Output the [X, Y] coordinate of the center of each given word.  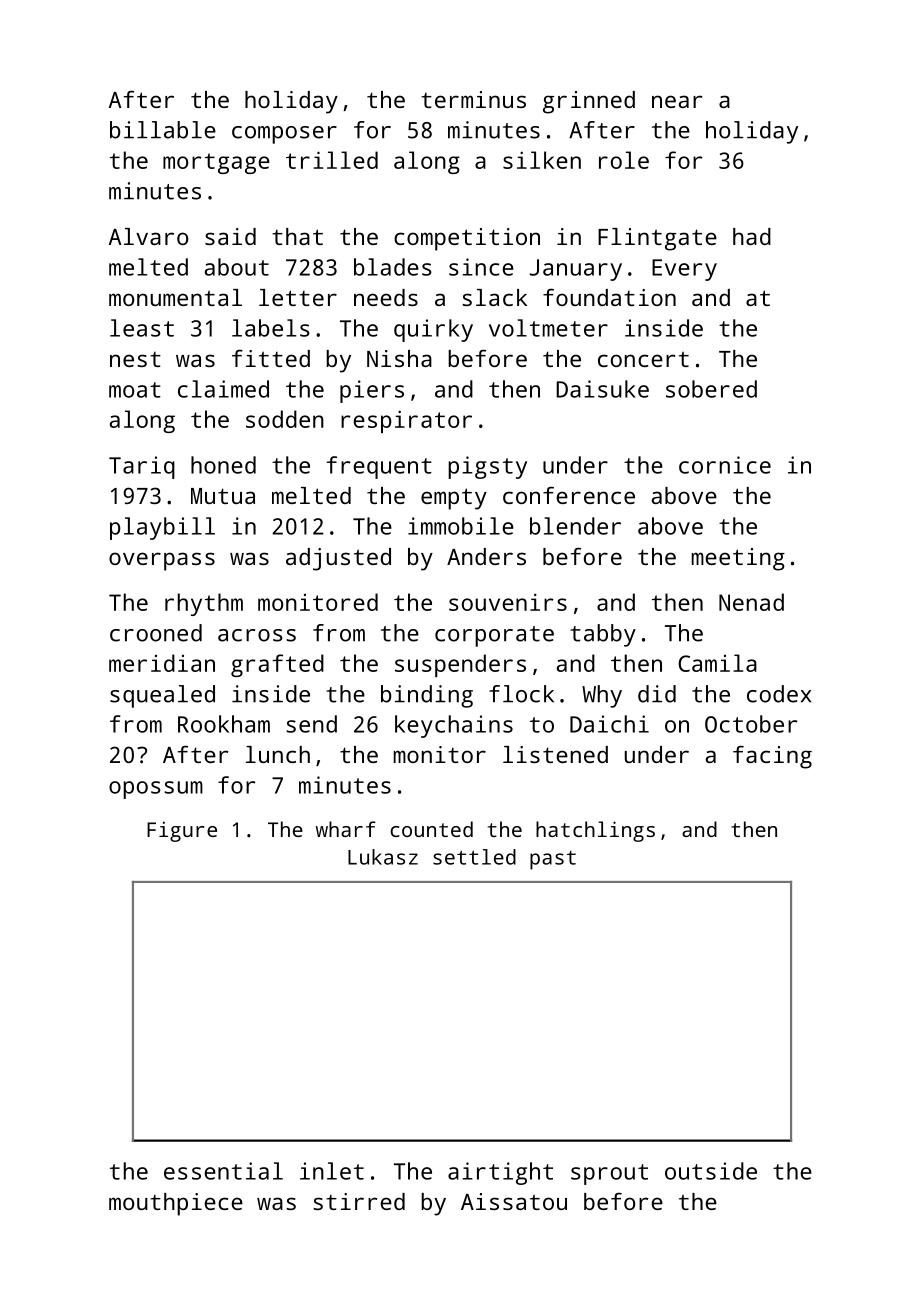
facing [772, 757]
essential [223, 1171]
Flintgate [657, 239]
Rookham [224, 724]
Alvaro [148, 236]
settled [474, 857]
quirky [433, 330]
